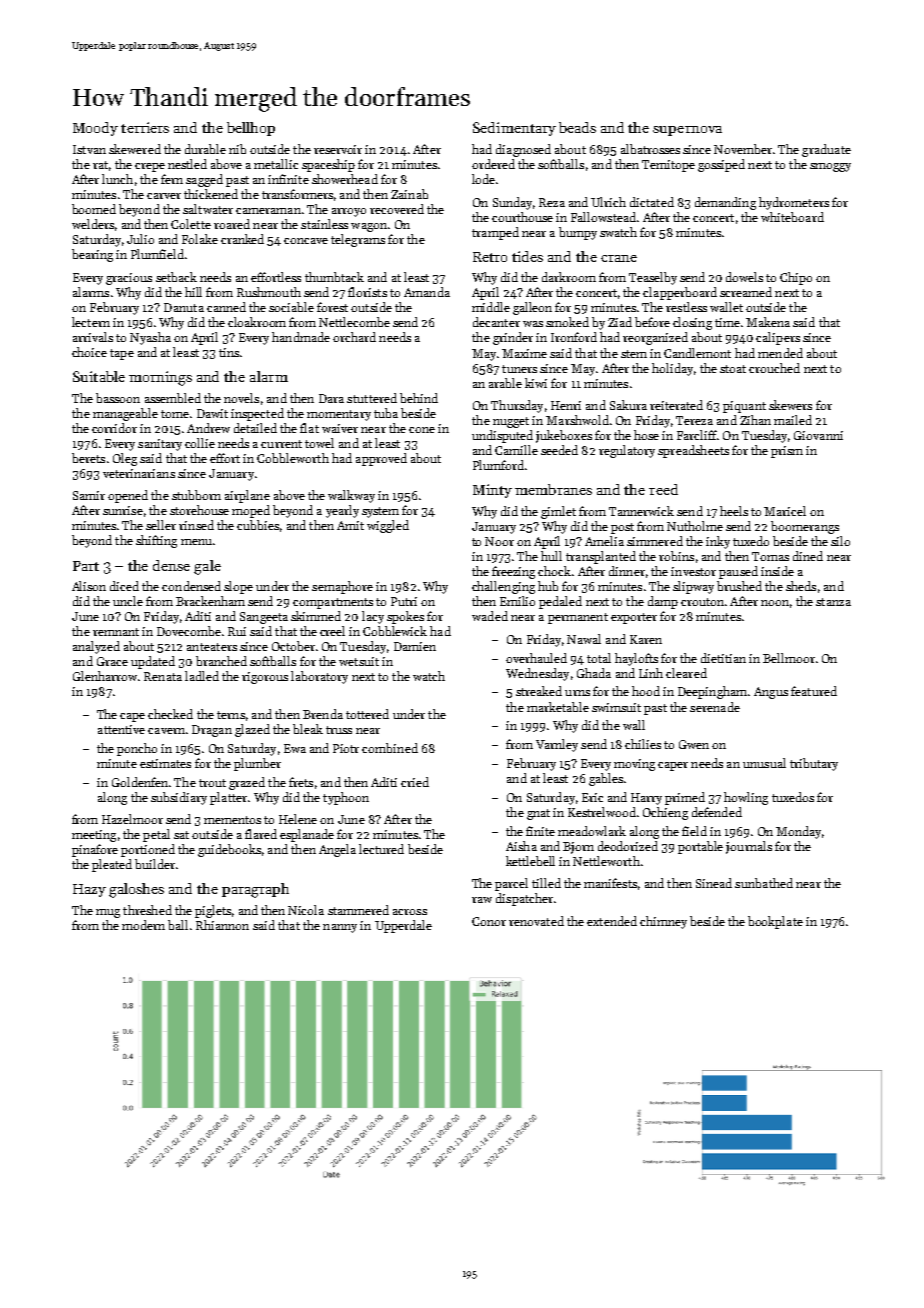  Describe the element at coordinates (251, 129) in the document. I see `bellhop` at that location.
